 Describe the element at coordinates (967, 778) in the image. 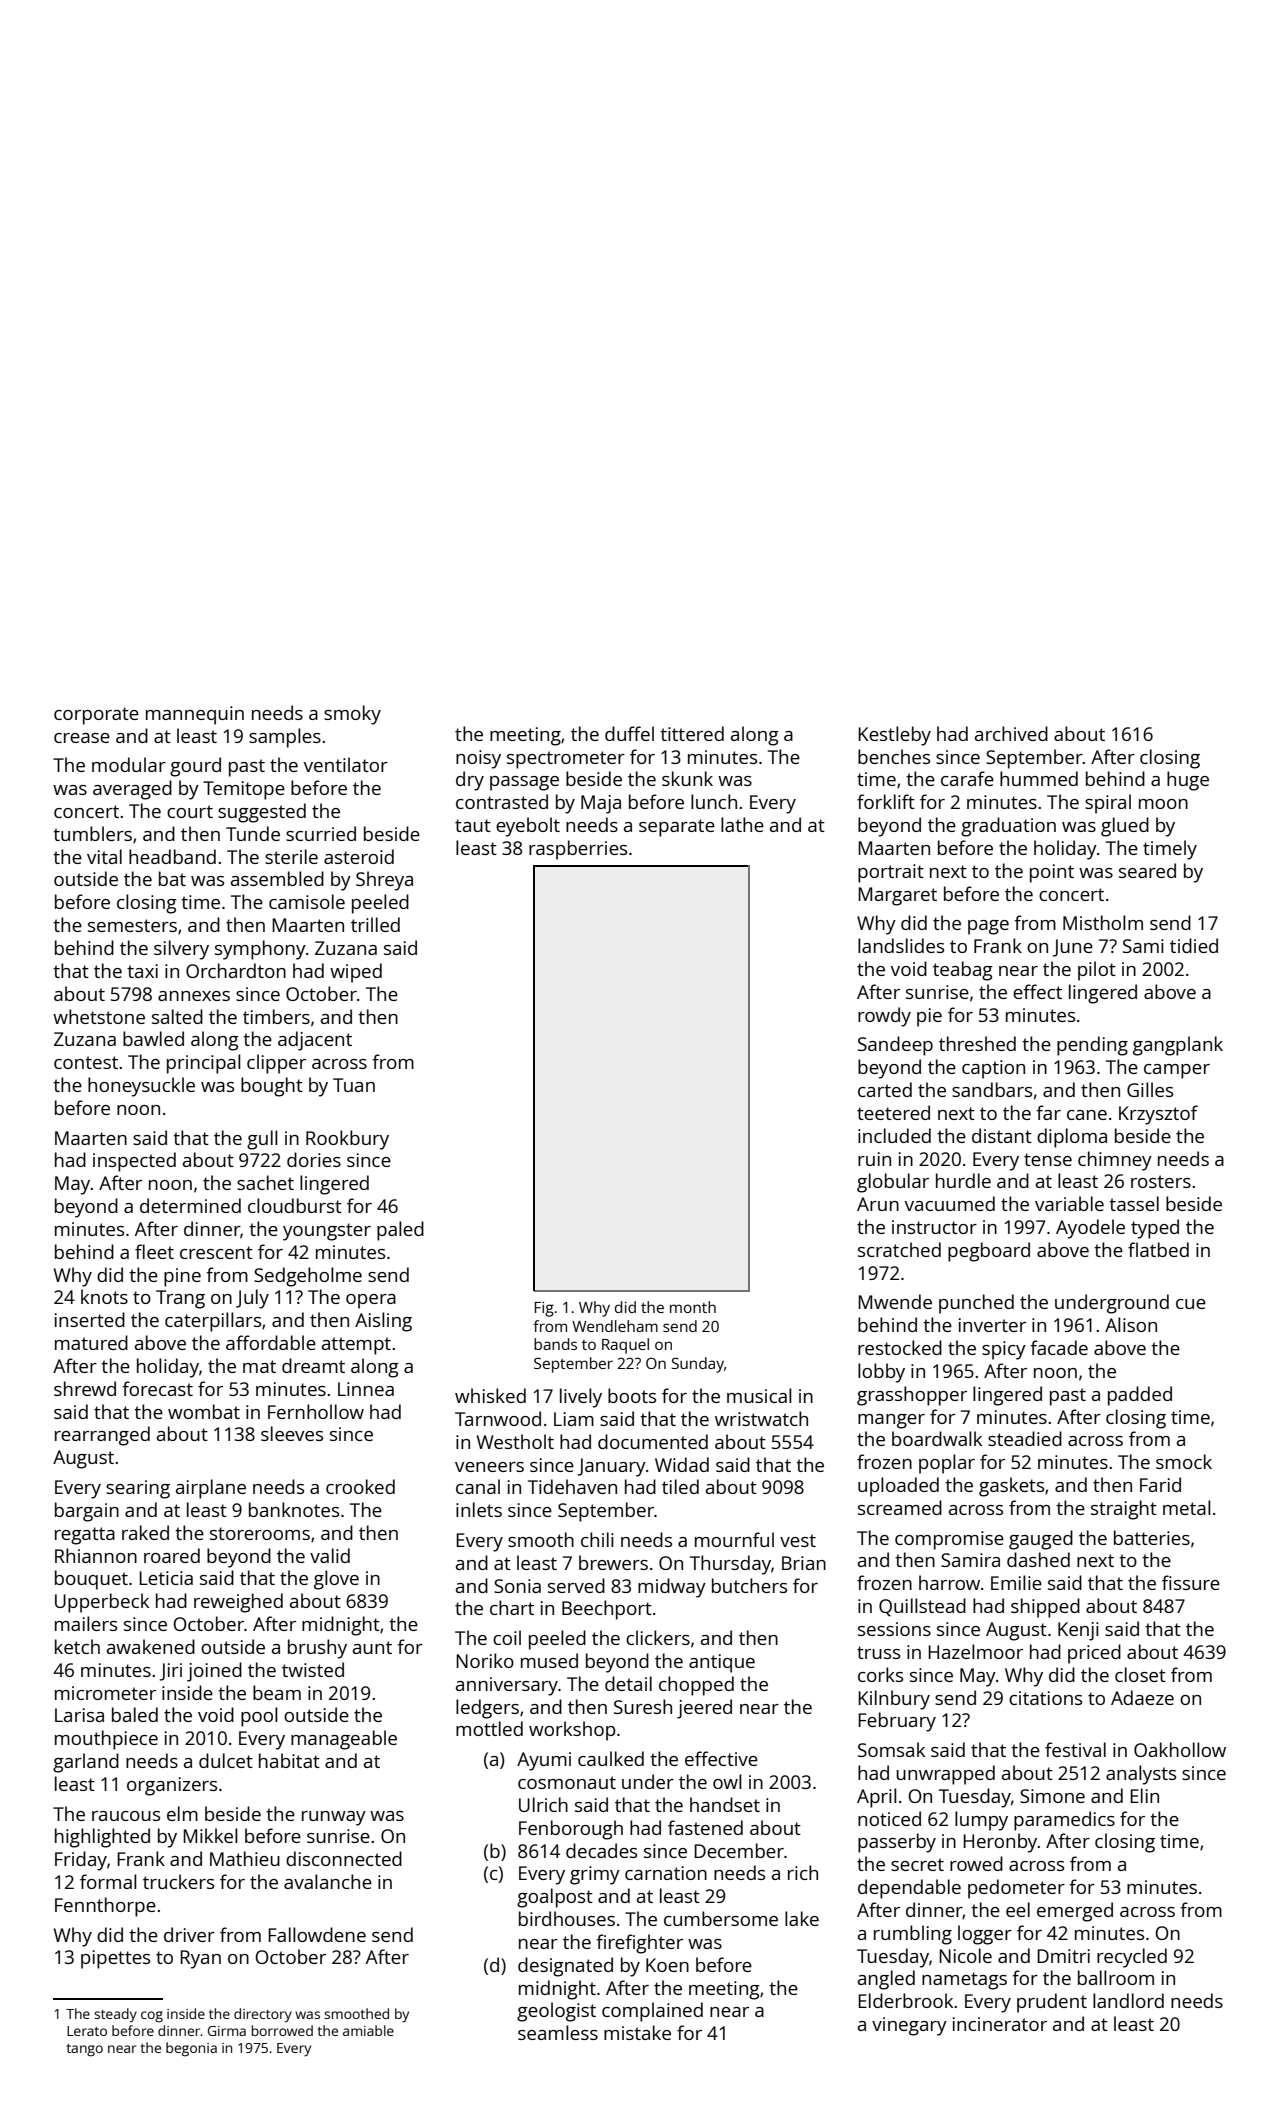

I see `carafe` at that location.
